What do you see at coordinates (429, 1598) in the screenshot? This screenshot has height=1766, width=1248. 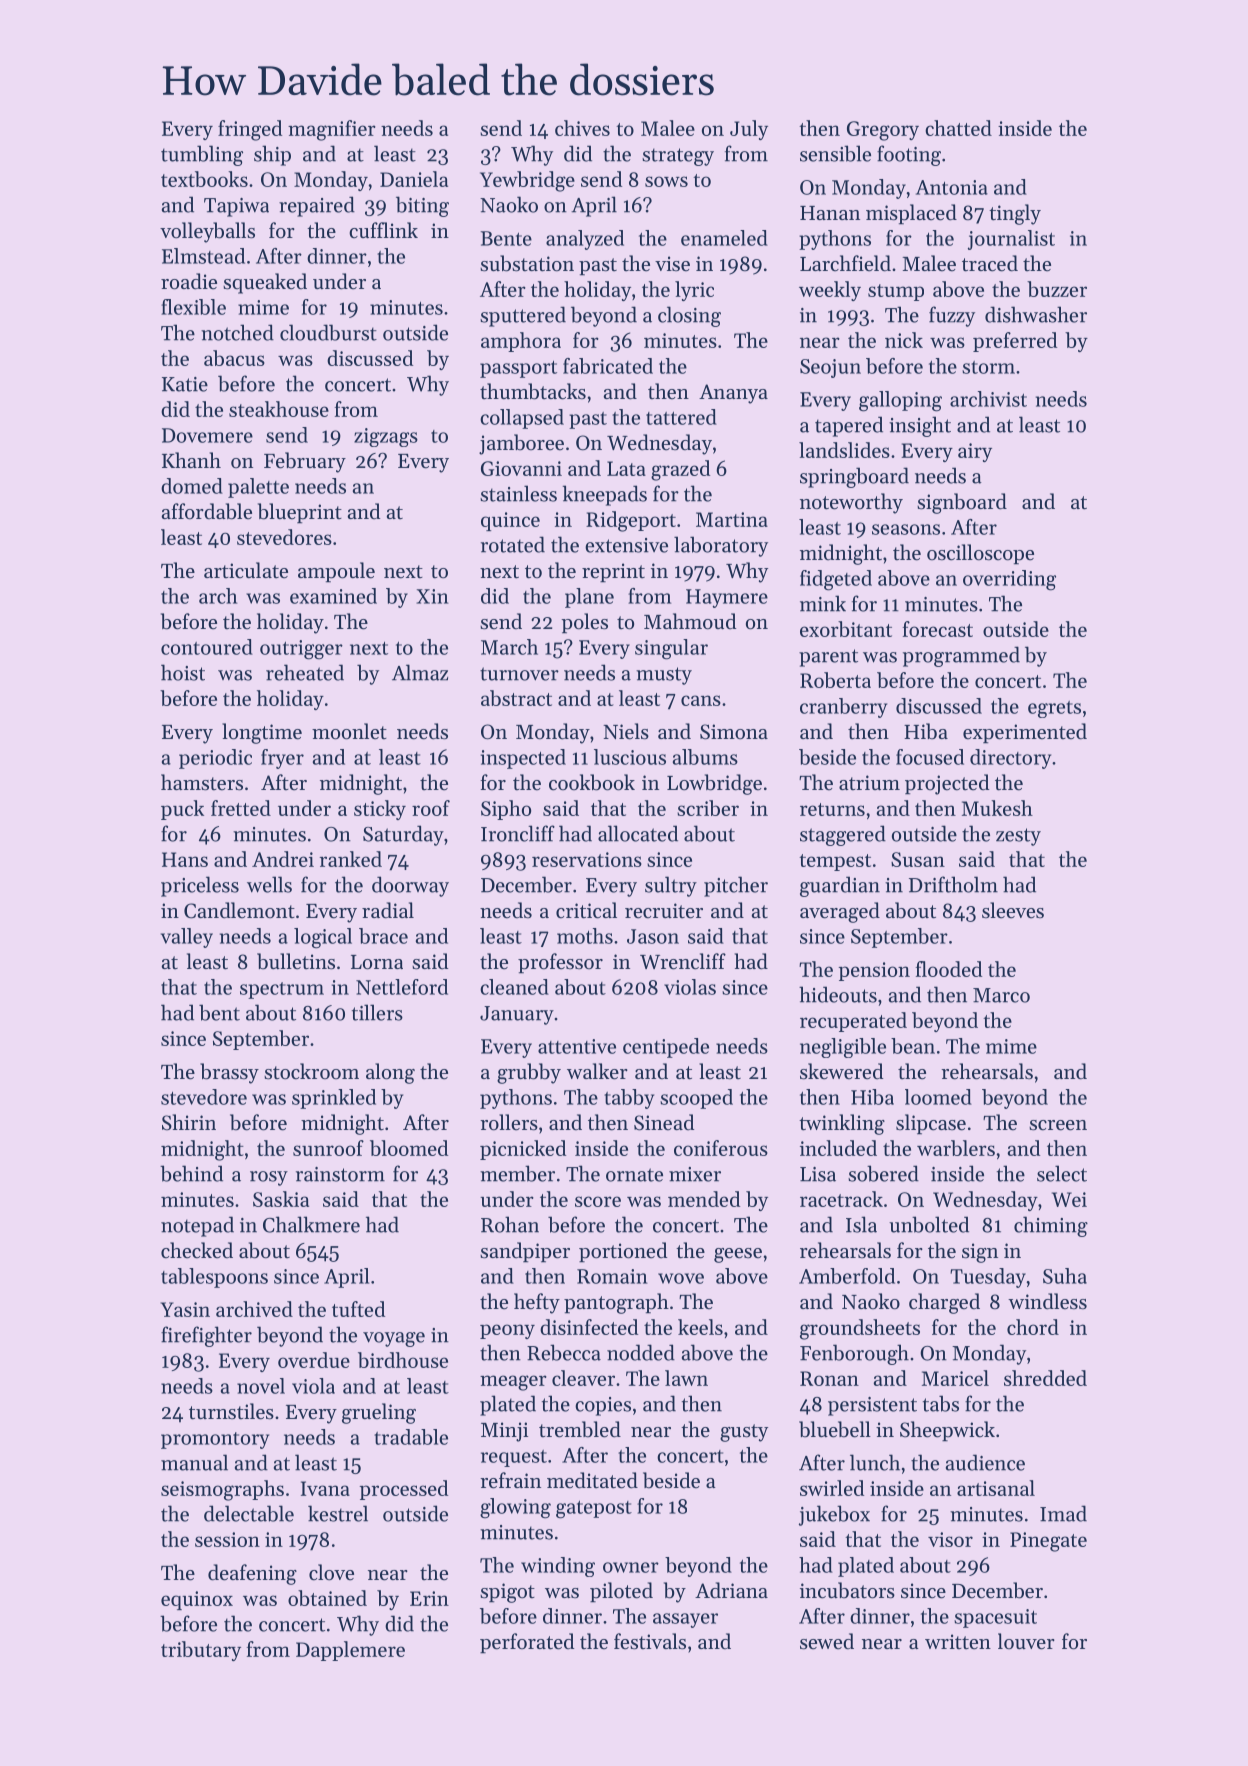 I see `Erin` at bounding box center [429, 1598].
